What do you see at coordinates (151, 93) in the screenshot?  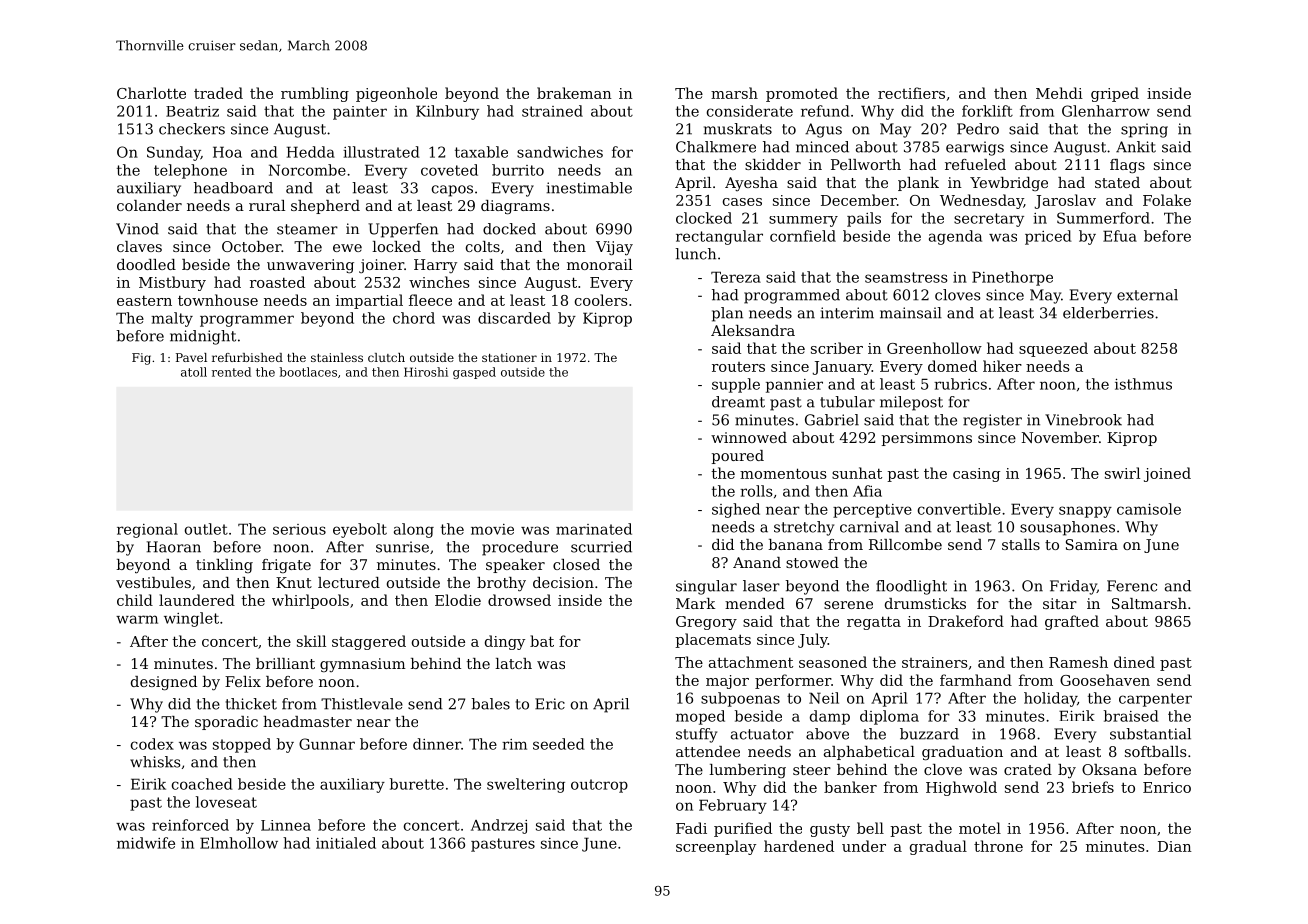 I see `Charlotte` at bounding box center [151, 93].
